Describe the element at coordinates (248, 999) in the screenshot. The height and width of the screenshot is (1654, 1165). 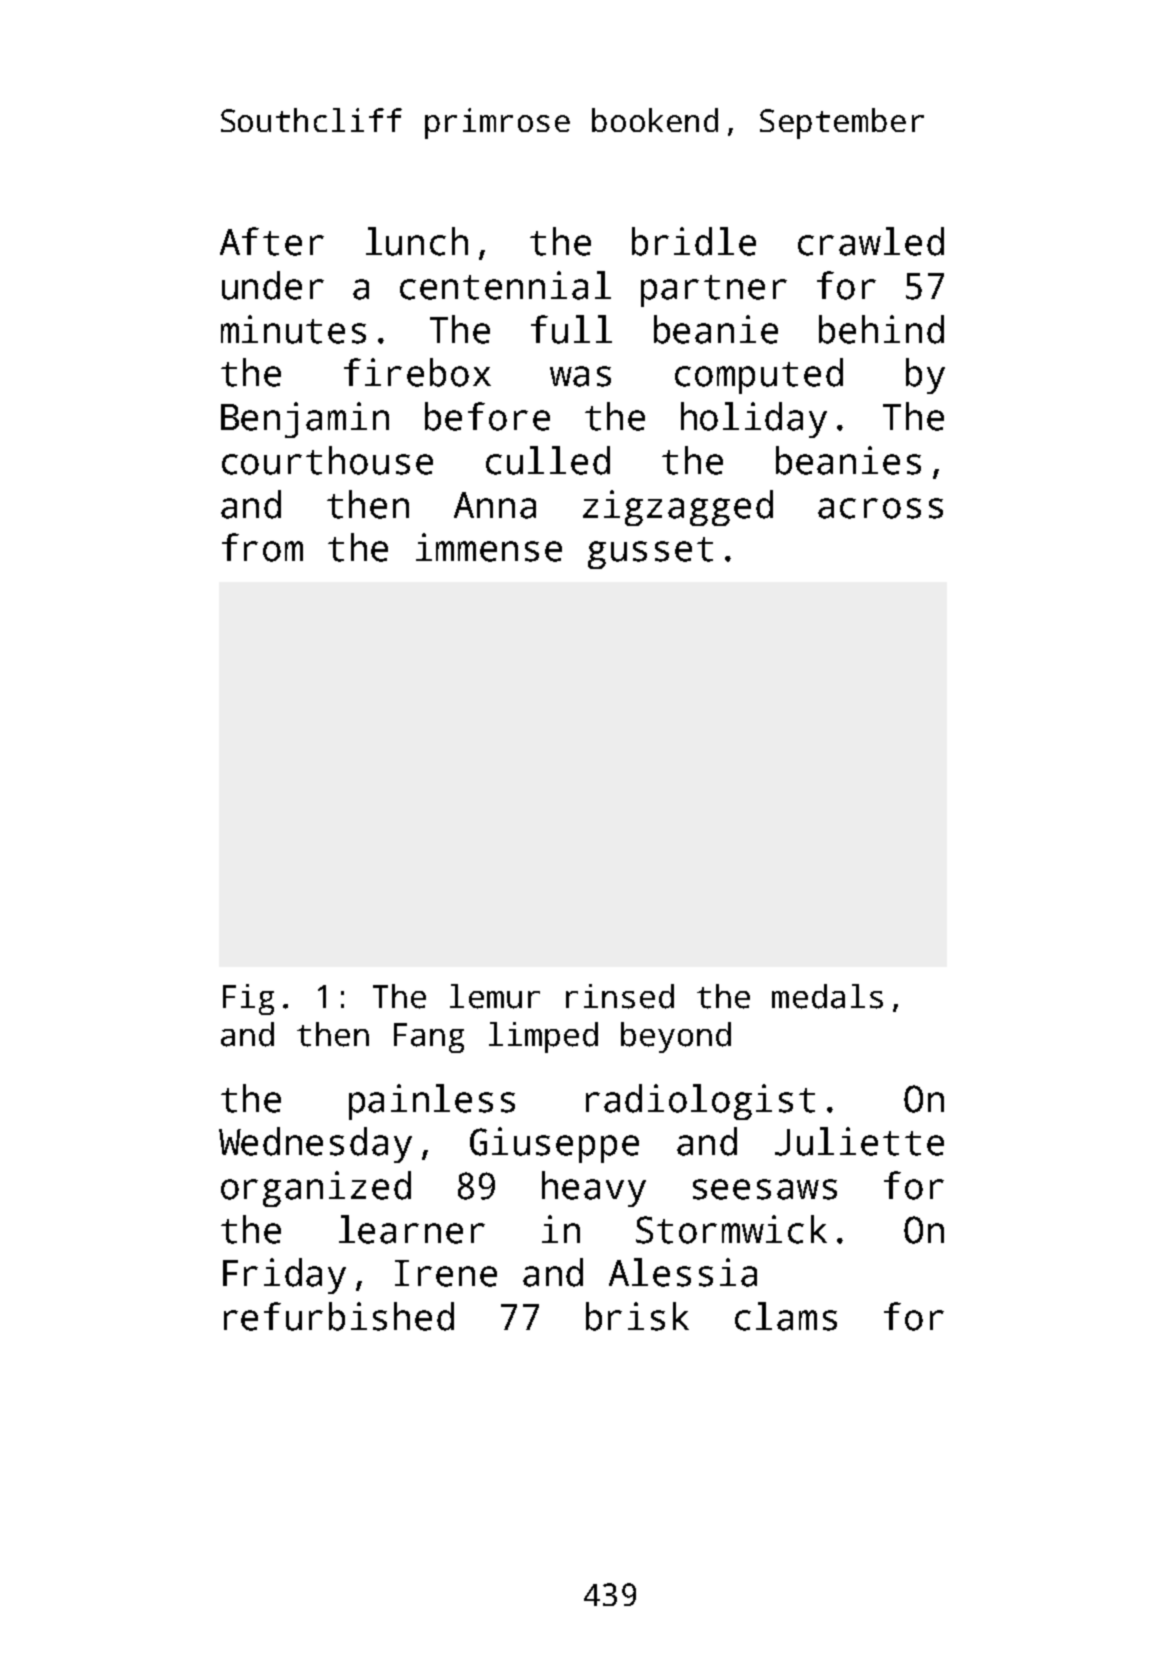
I see `Fig` at that location.
